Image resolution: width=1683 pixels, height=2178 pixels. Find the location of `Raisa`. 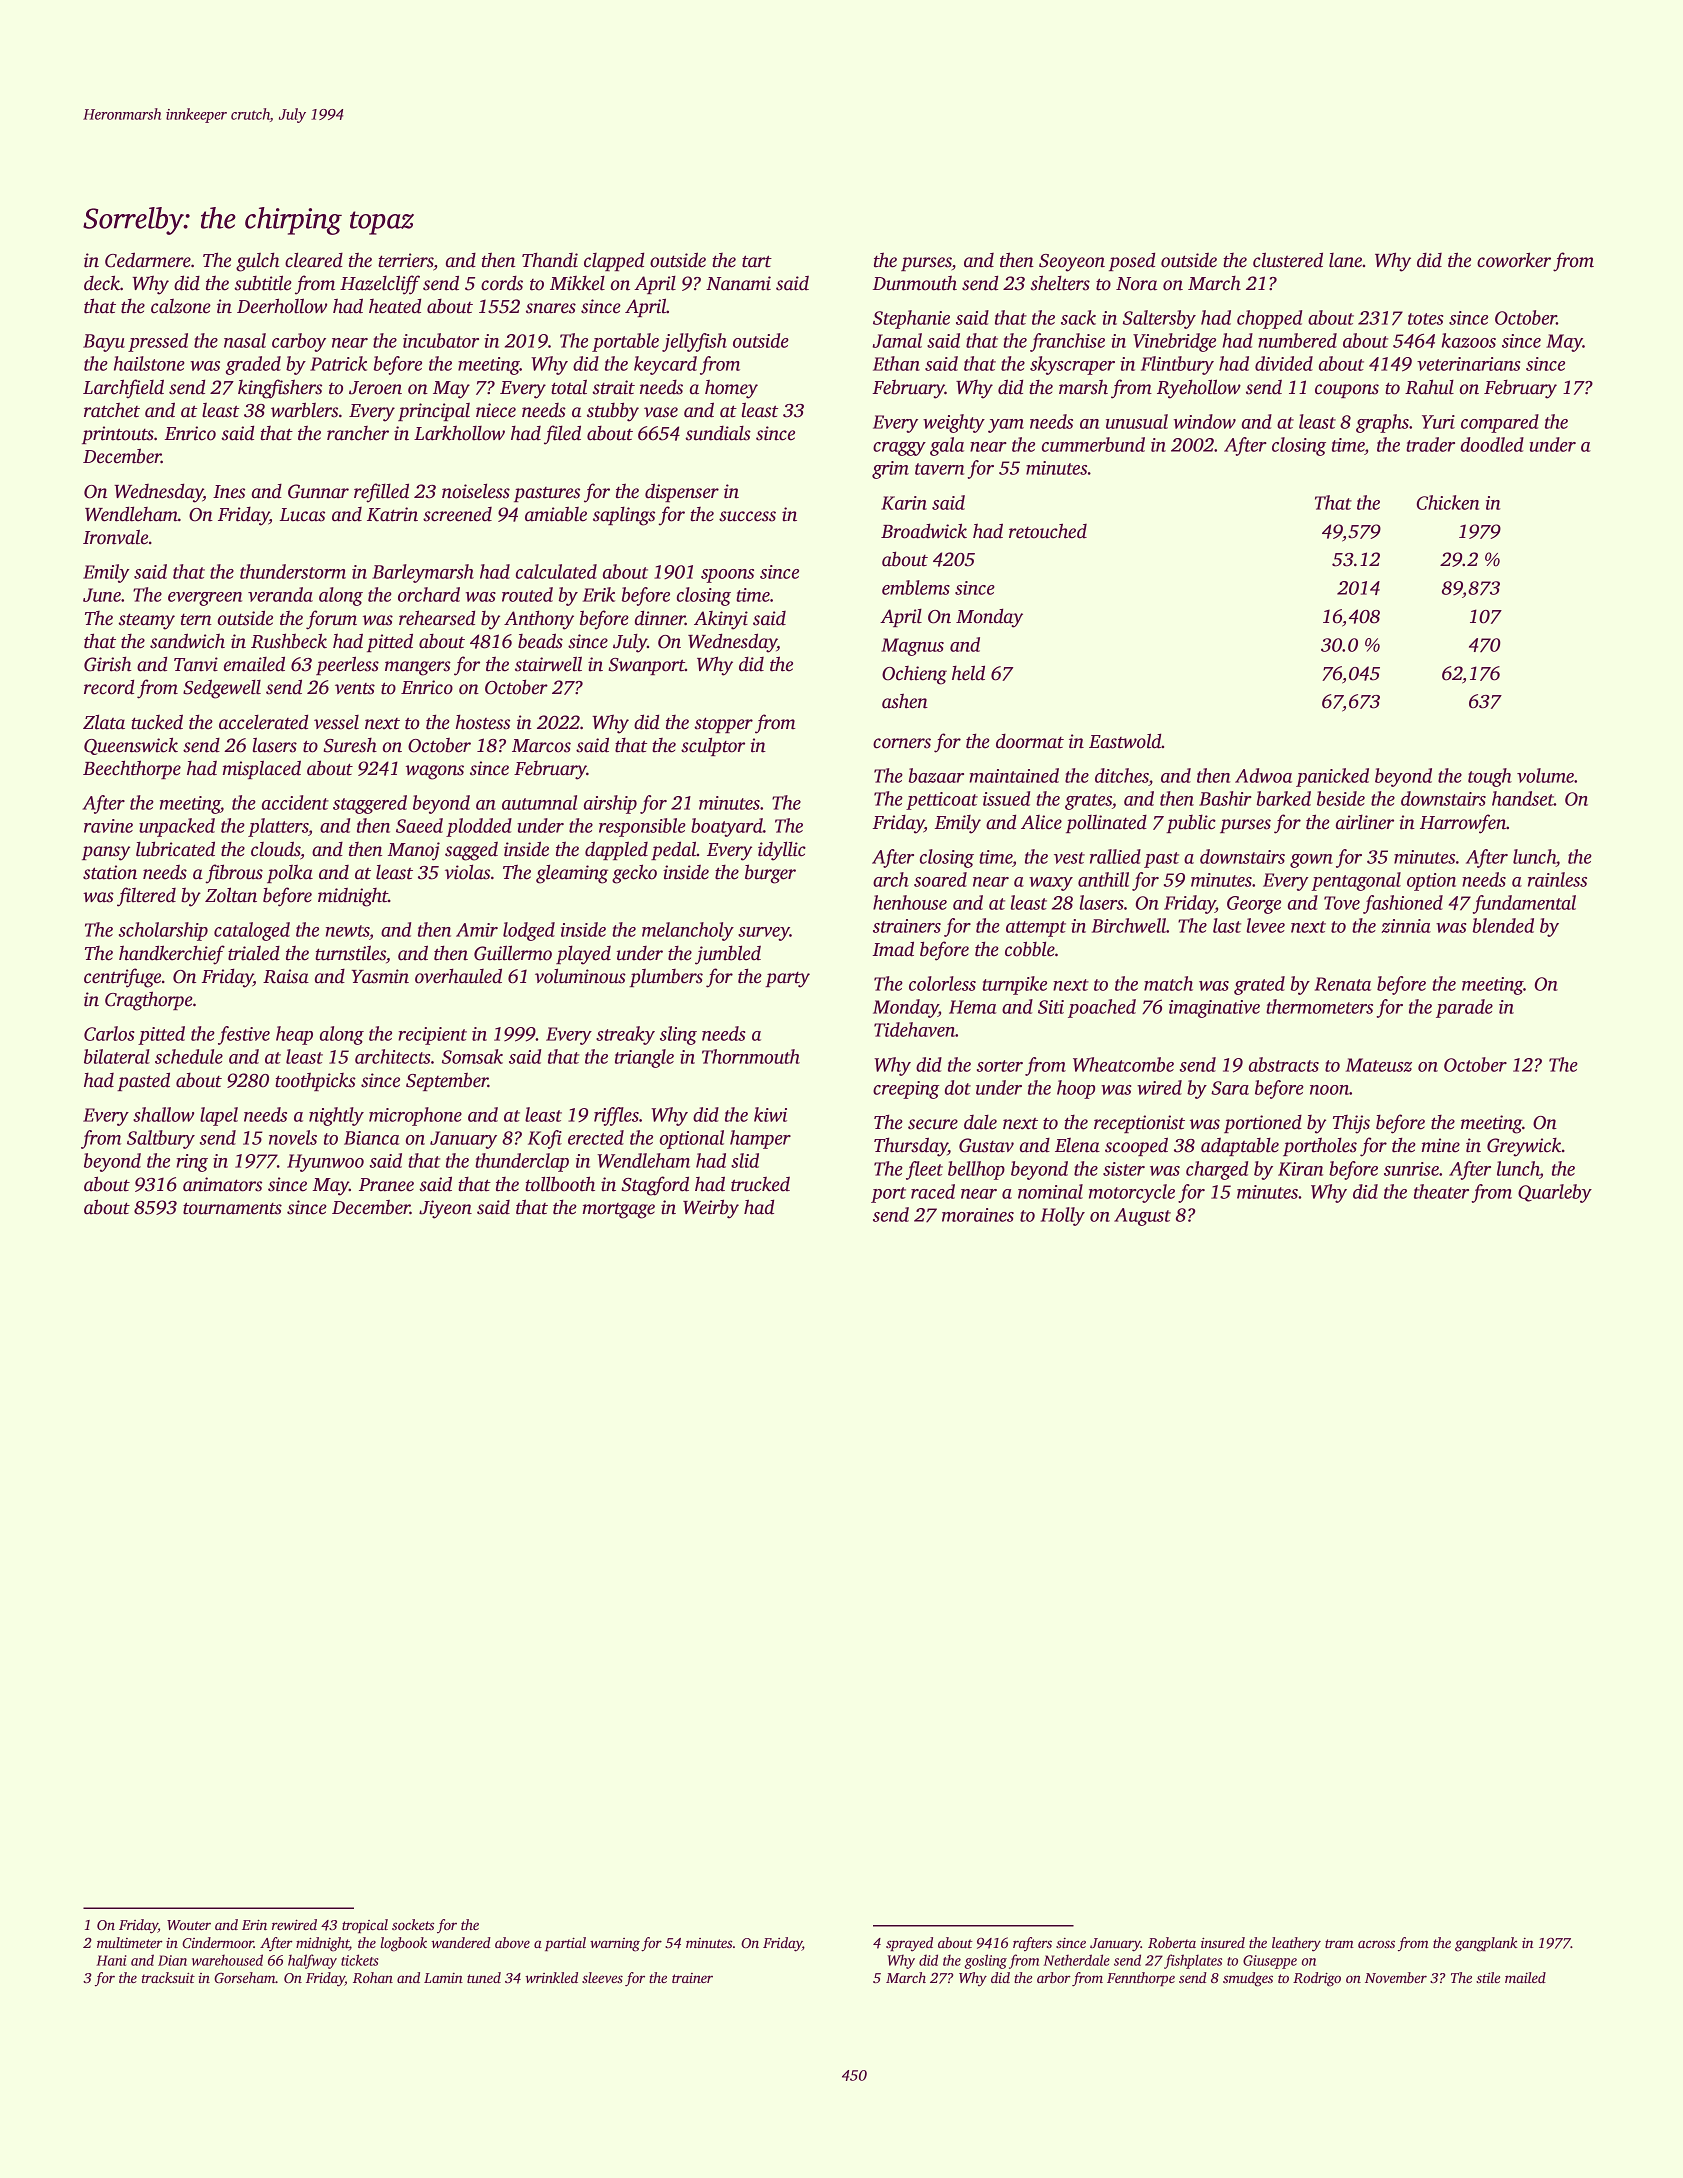

Raisa is located at coordinates (286, 976).
